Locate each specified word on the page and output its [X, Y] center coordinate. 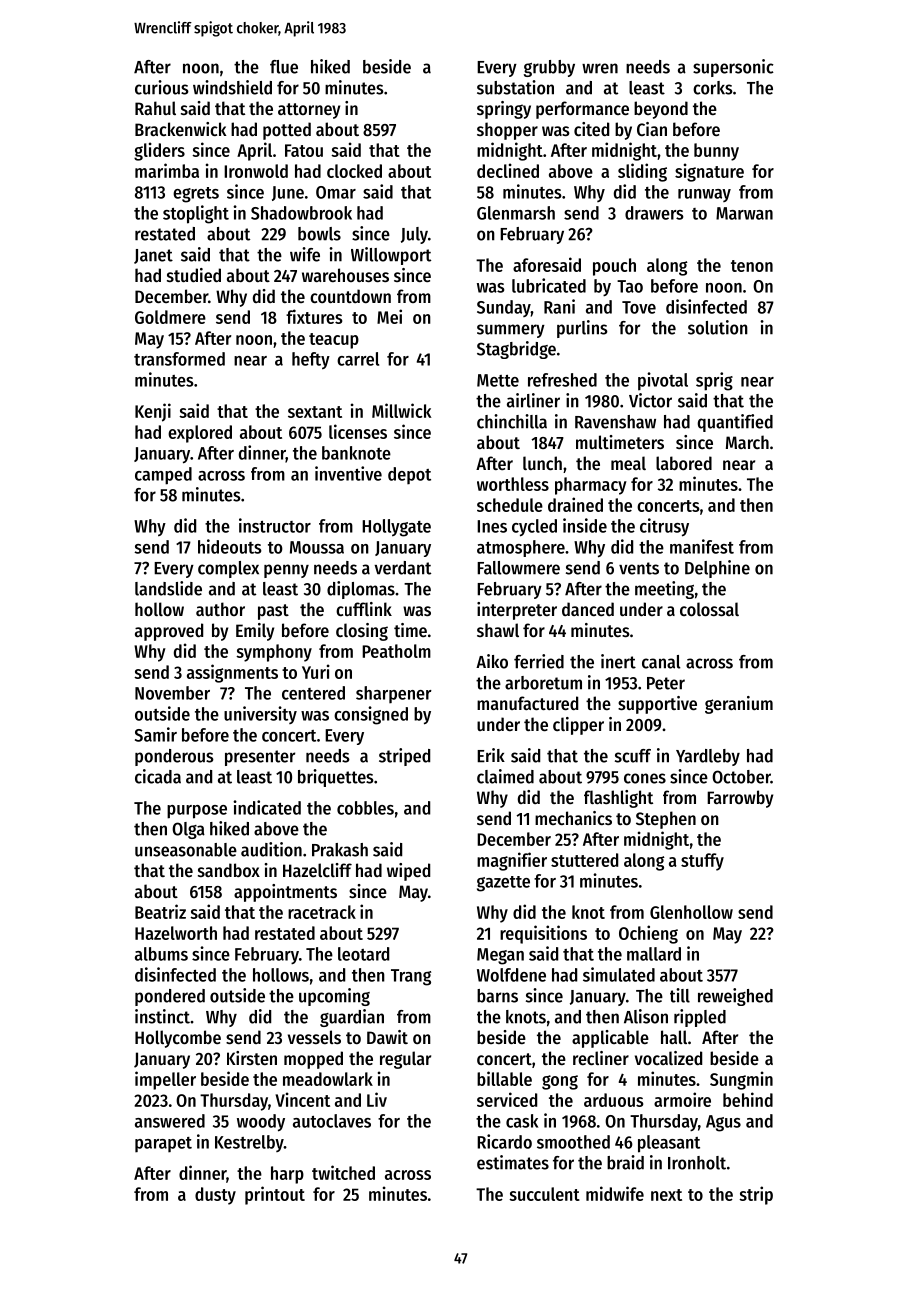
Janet [153, 256]
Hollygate [396, 528]
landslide [168, 588]
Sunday [504, 308]
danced [588, 609]
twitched [343, 1172]
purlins [582, 329]
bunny [716, 152]
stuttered [584, 860]
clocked [354, 171]
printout [275, 1195]
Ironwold [256, 171]
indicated [267, 807]
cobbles [365, 808]
